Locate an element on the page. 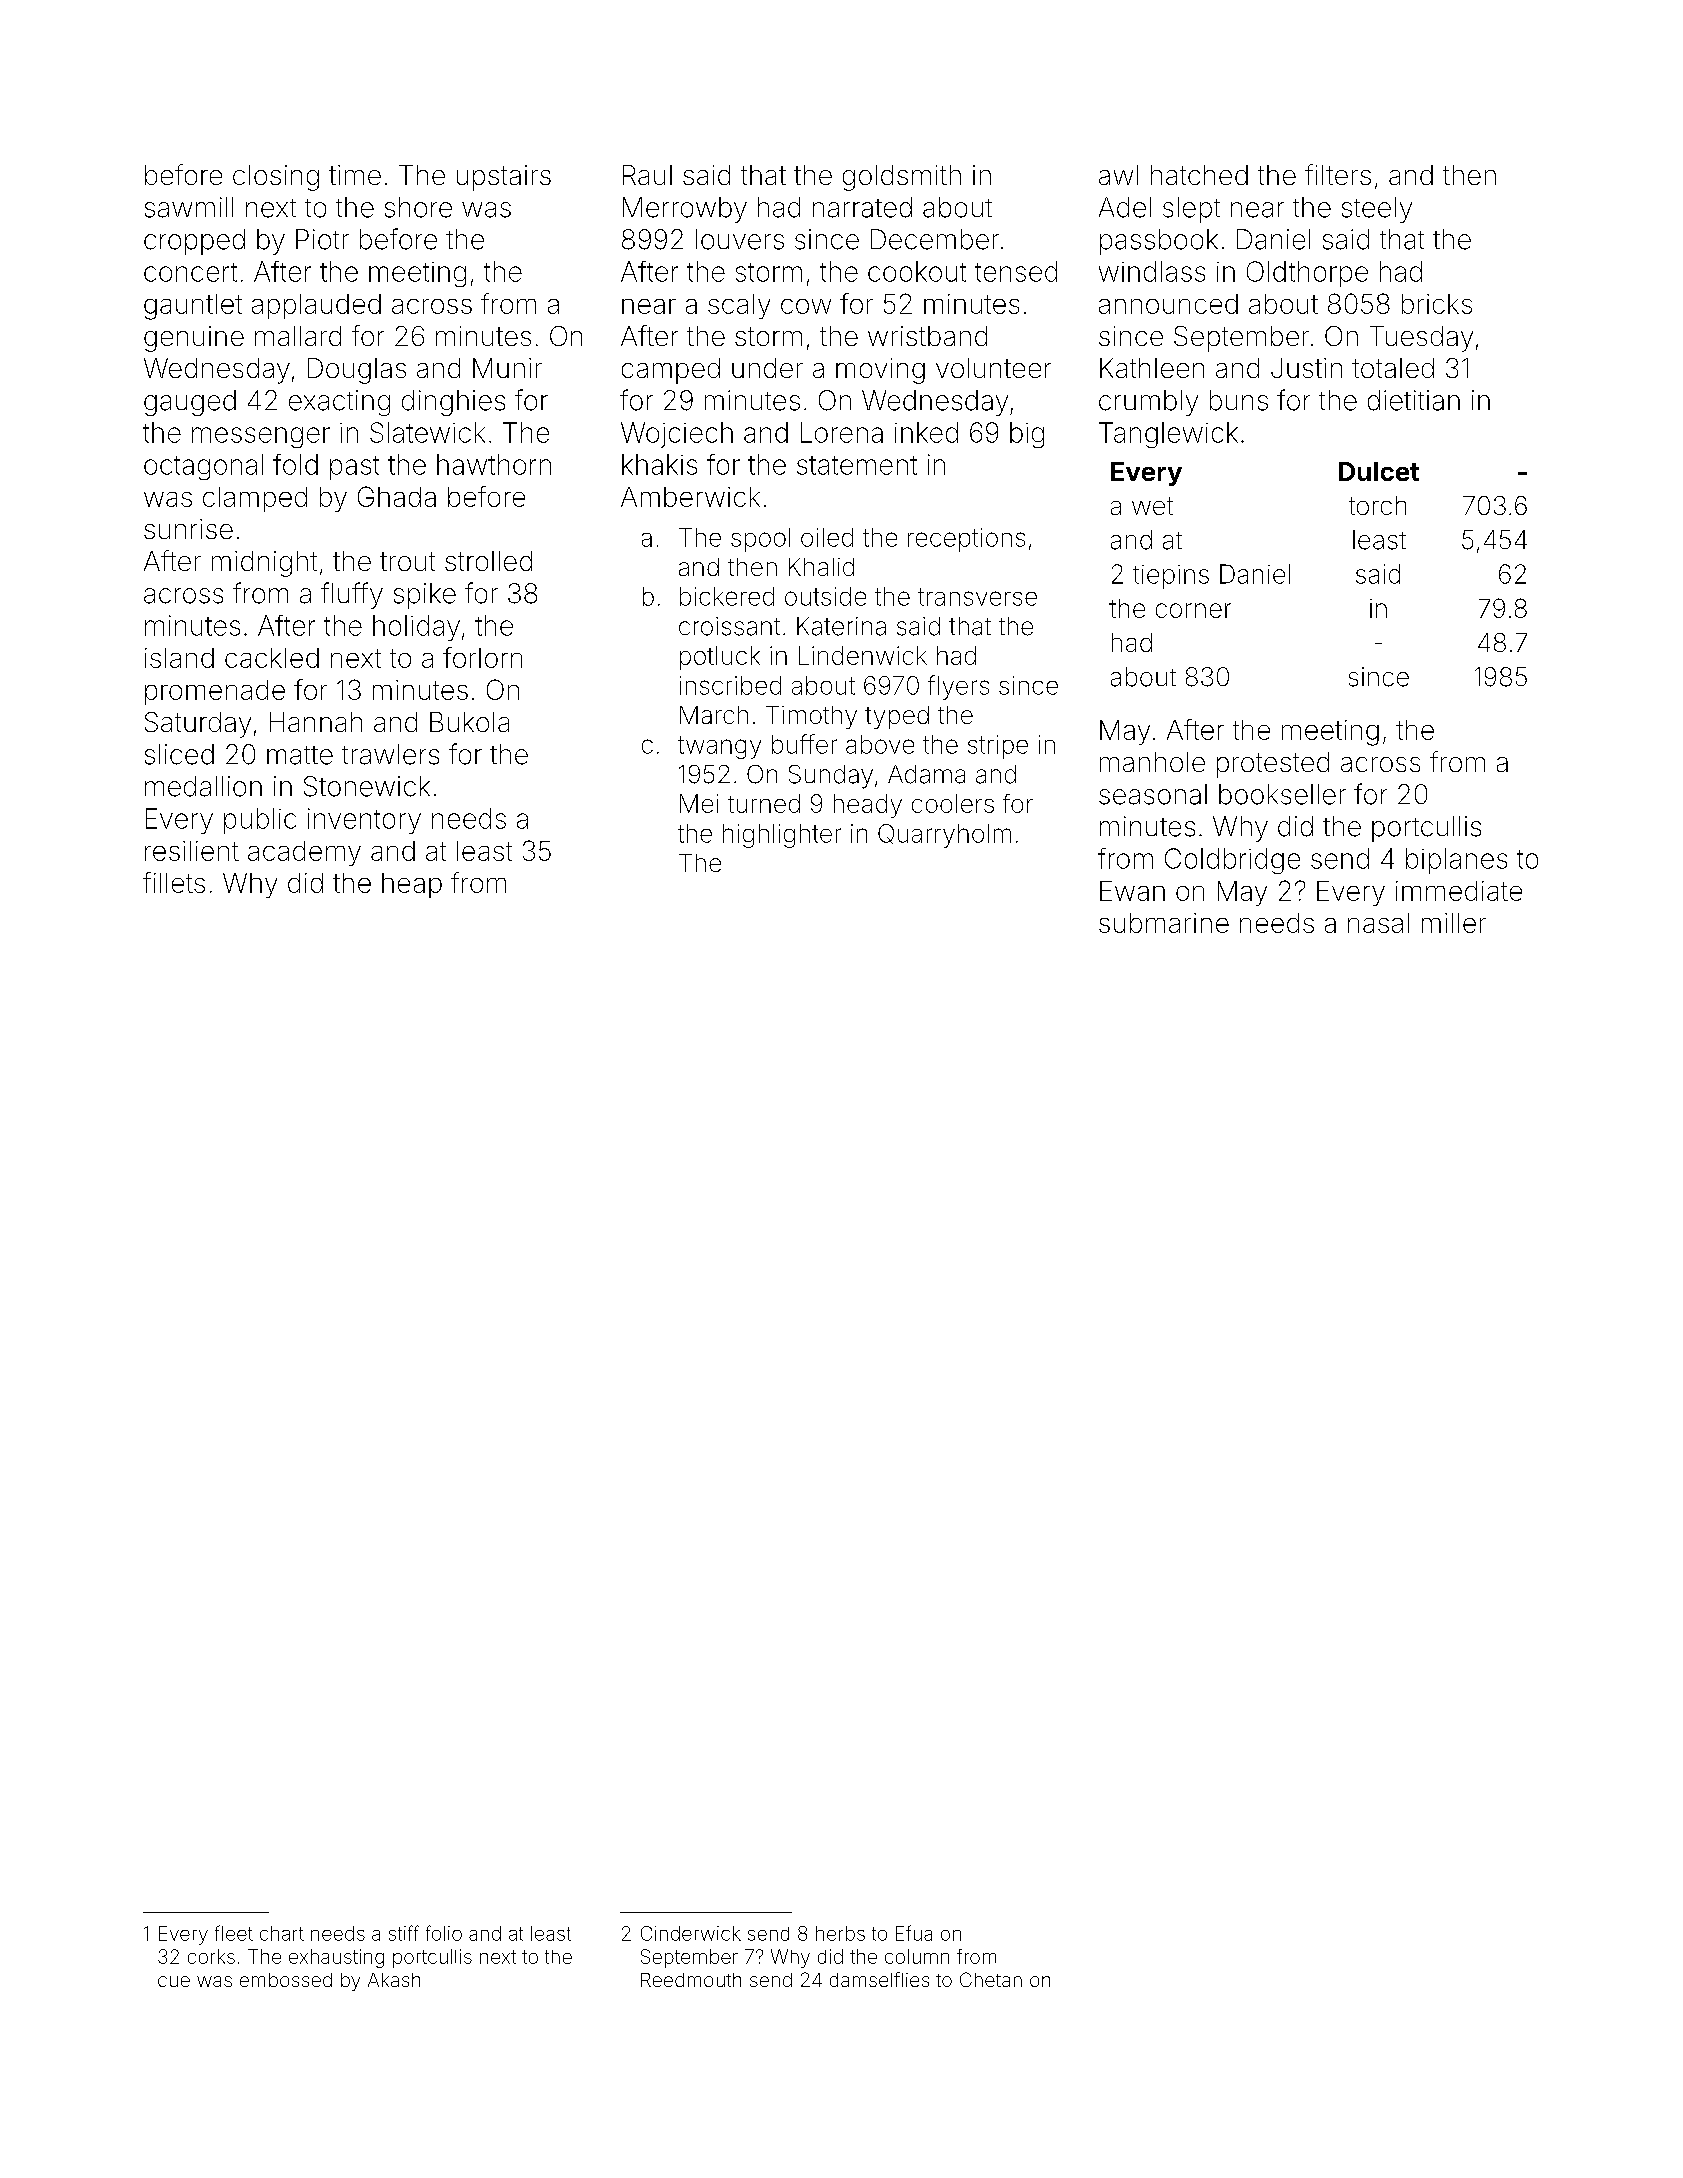  Reedmouth is located at coordinates (691, 1980).
